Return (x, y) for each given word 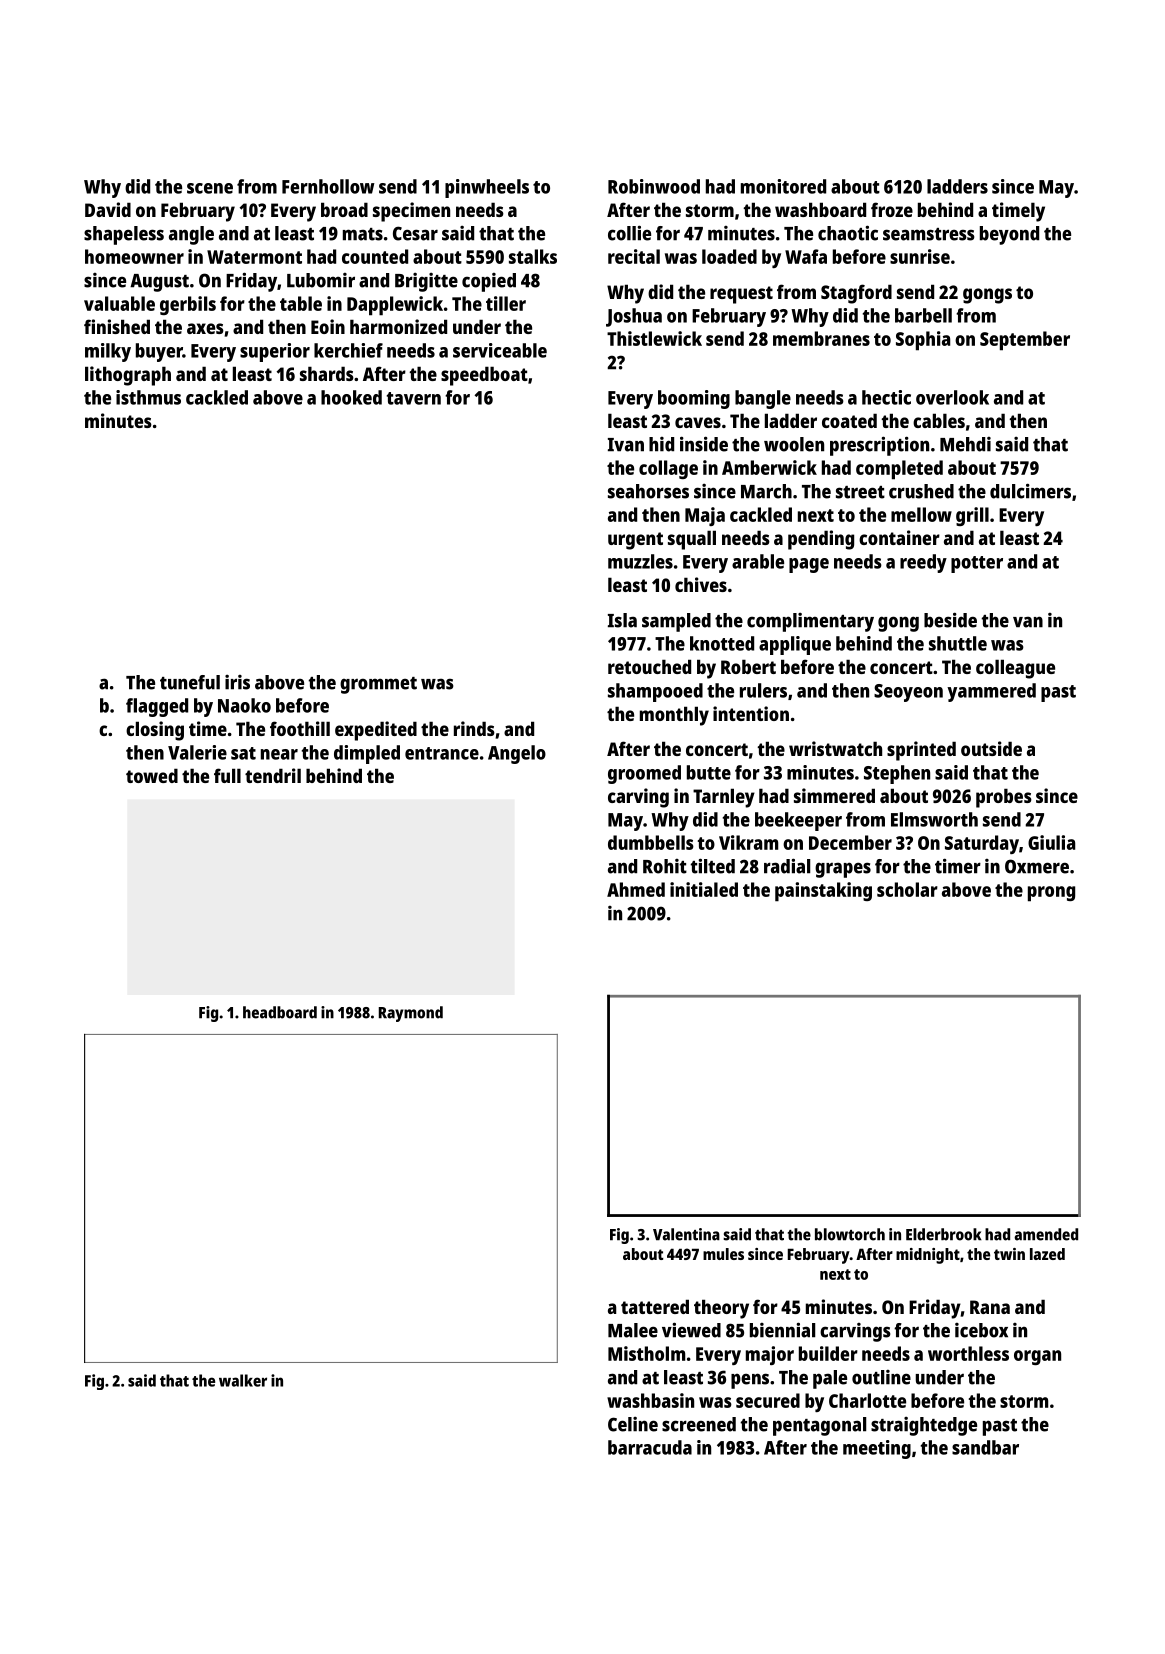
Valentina (686, 1234)
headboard (280, 1012)
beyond (1009, 235)
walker (243, 1380)
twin (1009, 1254)
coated (849, 420)
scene (210, 188)
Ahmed (636, 889)
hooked (351, 397)
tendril (273, 775)
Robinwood (654, 186)
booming (694, 399)
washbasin (650, 1400)
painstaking (823, 892)
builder (828, 1353)
